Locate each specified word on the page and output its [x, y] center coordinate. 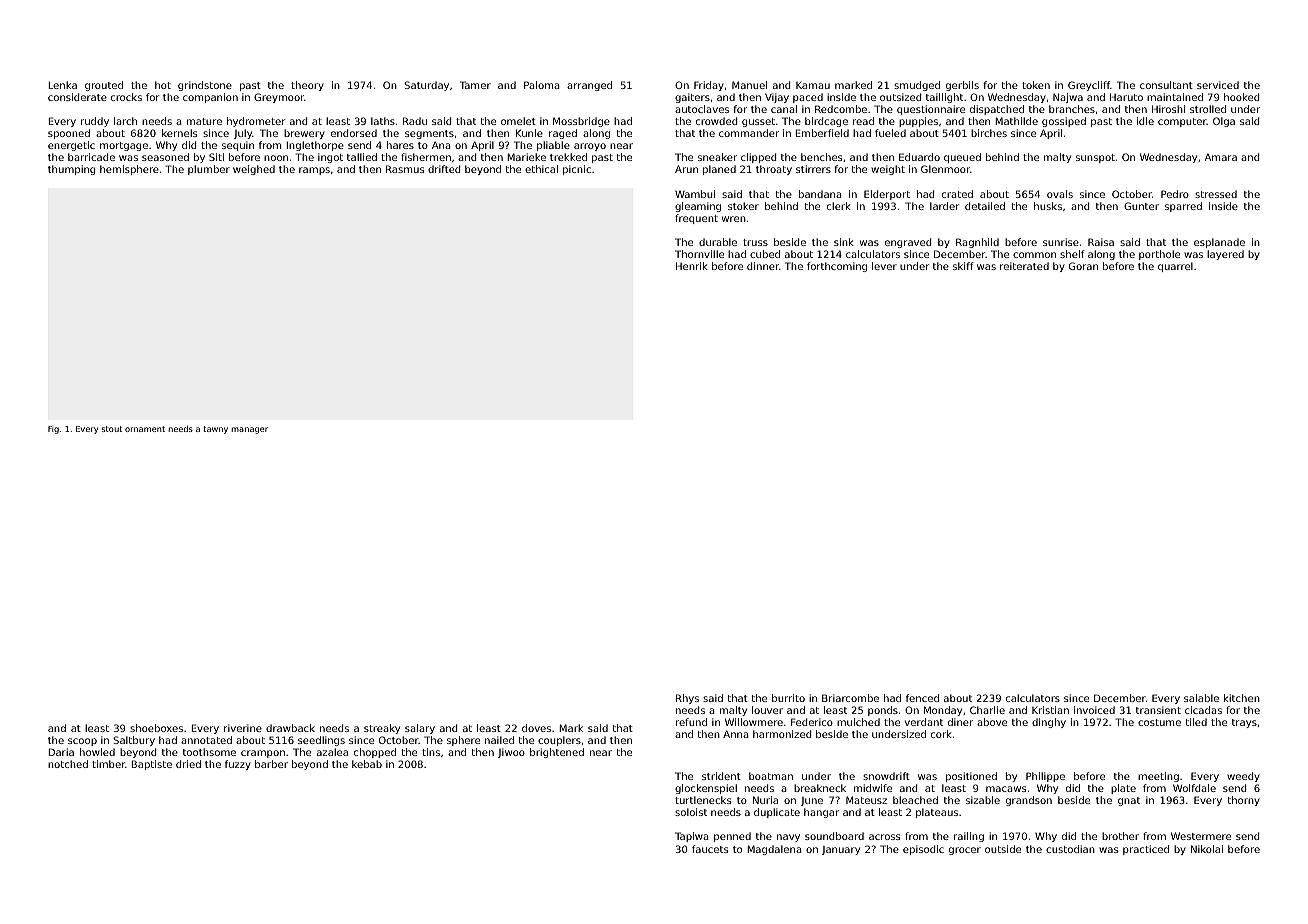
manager [250, 430]
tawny [215, 430]
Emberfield [822, 133]
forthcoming [837, 267]
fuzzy [238, 765]
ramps [314, 171]
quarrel [1175, 267]
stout [112, 429]
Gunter [1141, 206]
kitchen [1242, 698]
